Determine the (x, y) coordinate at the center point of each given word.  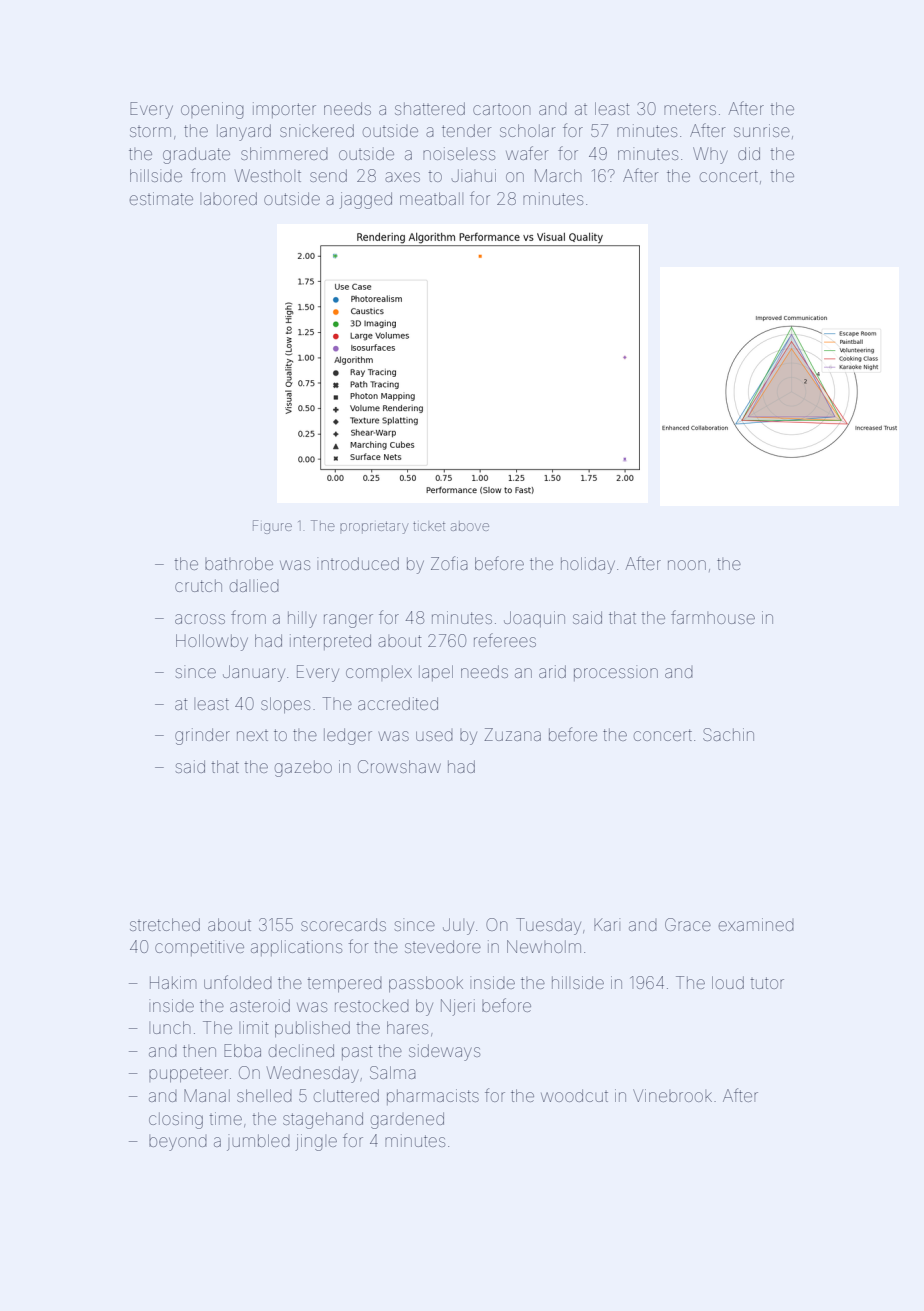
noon (687, 565)
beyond (178, 1143)
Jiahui (473, 175)
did (749, 153)
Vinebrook (672, 1095)
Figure (272, 527)
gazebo (303, 768)
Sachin (728, 734)
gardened (407, 1120)
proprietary (374, 528)
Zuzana (512, 734)
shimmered (284, 153)
